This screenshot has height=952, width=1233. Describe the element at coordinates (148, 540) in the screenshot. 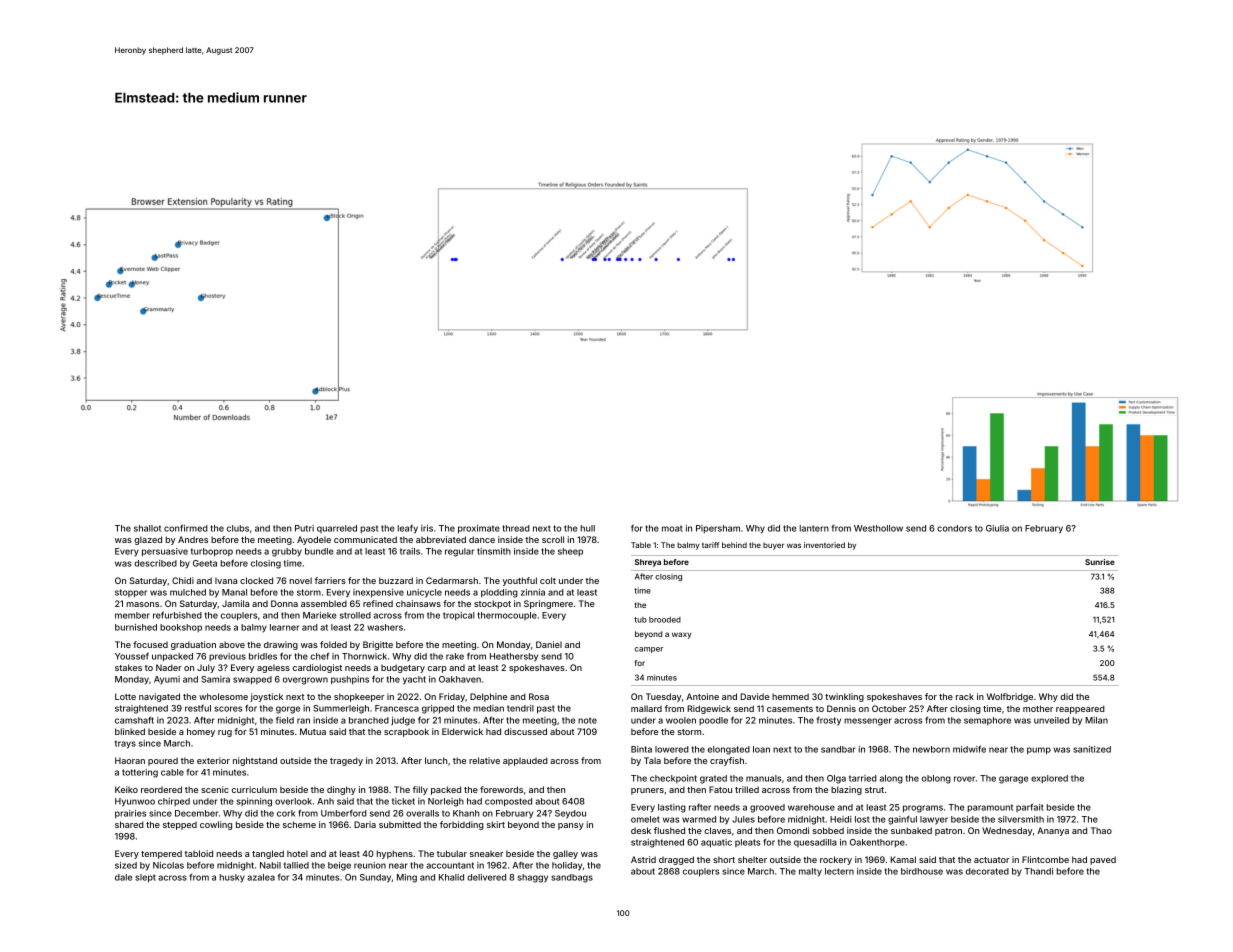

I see `glazed` at that location.
